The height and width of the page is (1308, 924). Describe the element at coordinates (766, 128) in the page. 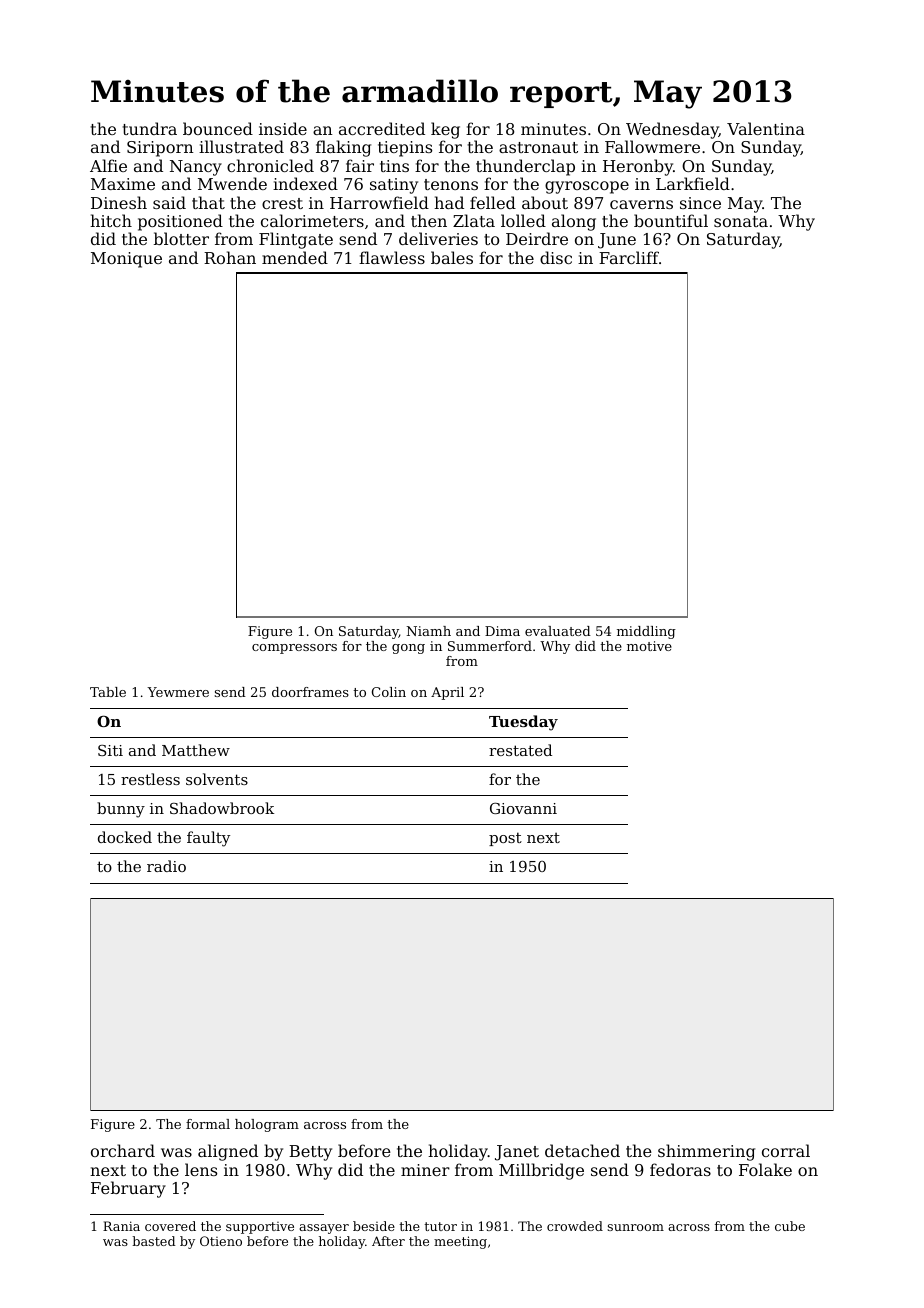

I see `Valentina` at that location.
